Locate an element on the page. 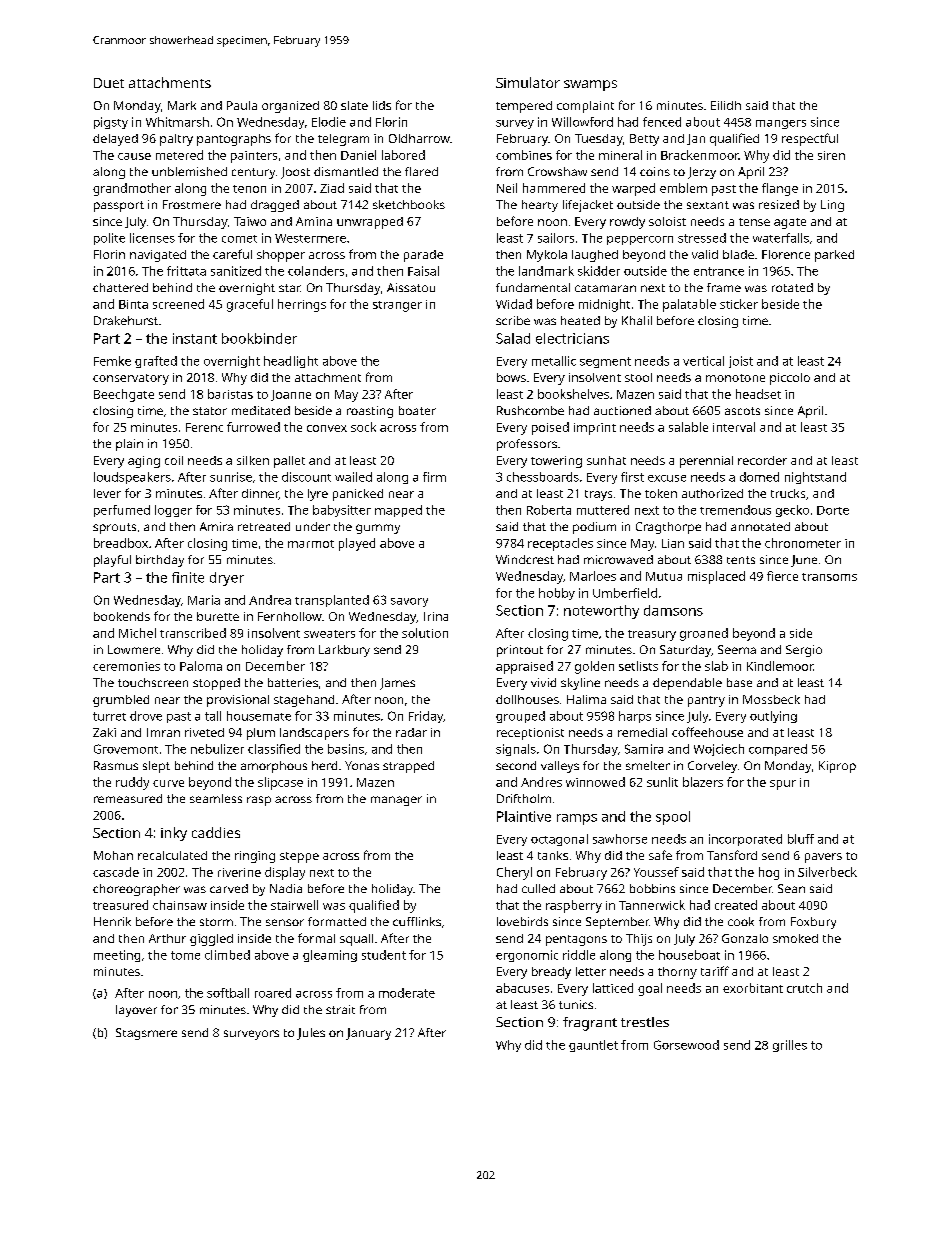  tempered is located at coordinates (524, 107).
